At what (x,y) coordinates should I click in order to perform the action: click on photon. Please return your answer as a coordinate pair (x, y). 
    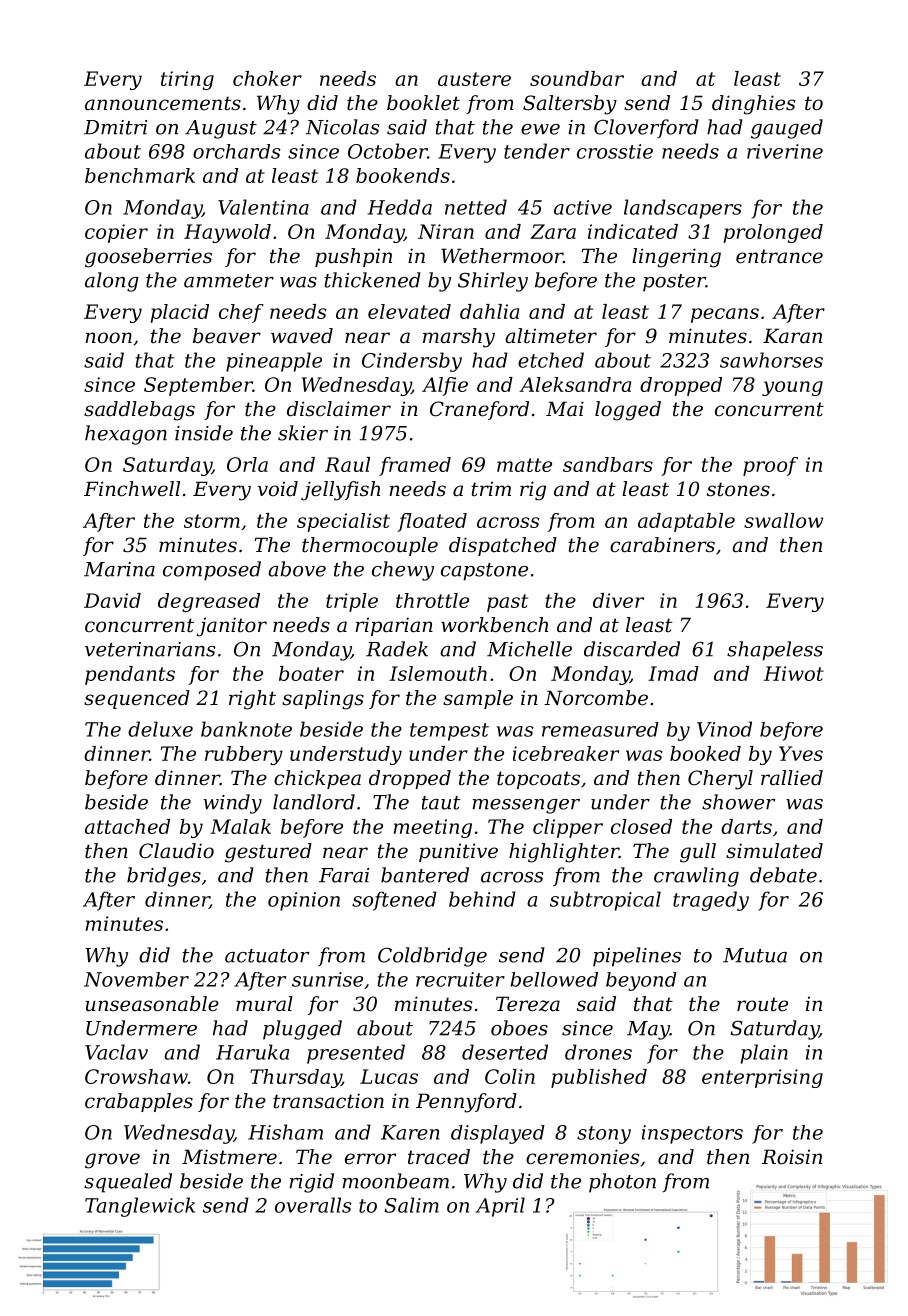
    Looking at the image, I should click on (622, 1183).
